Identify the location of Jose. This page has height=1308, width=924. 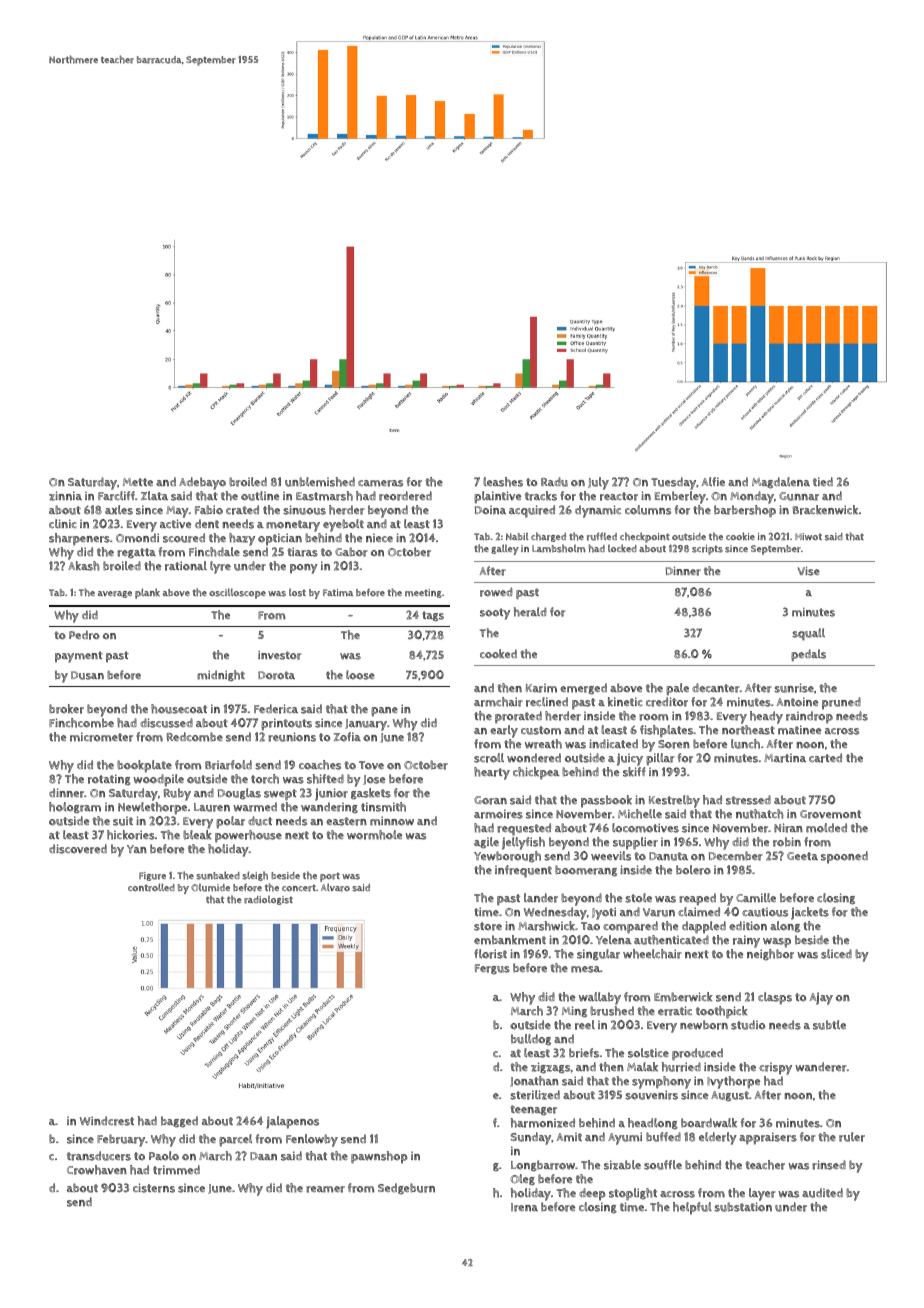
(374, 780).
